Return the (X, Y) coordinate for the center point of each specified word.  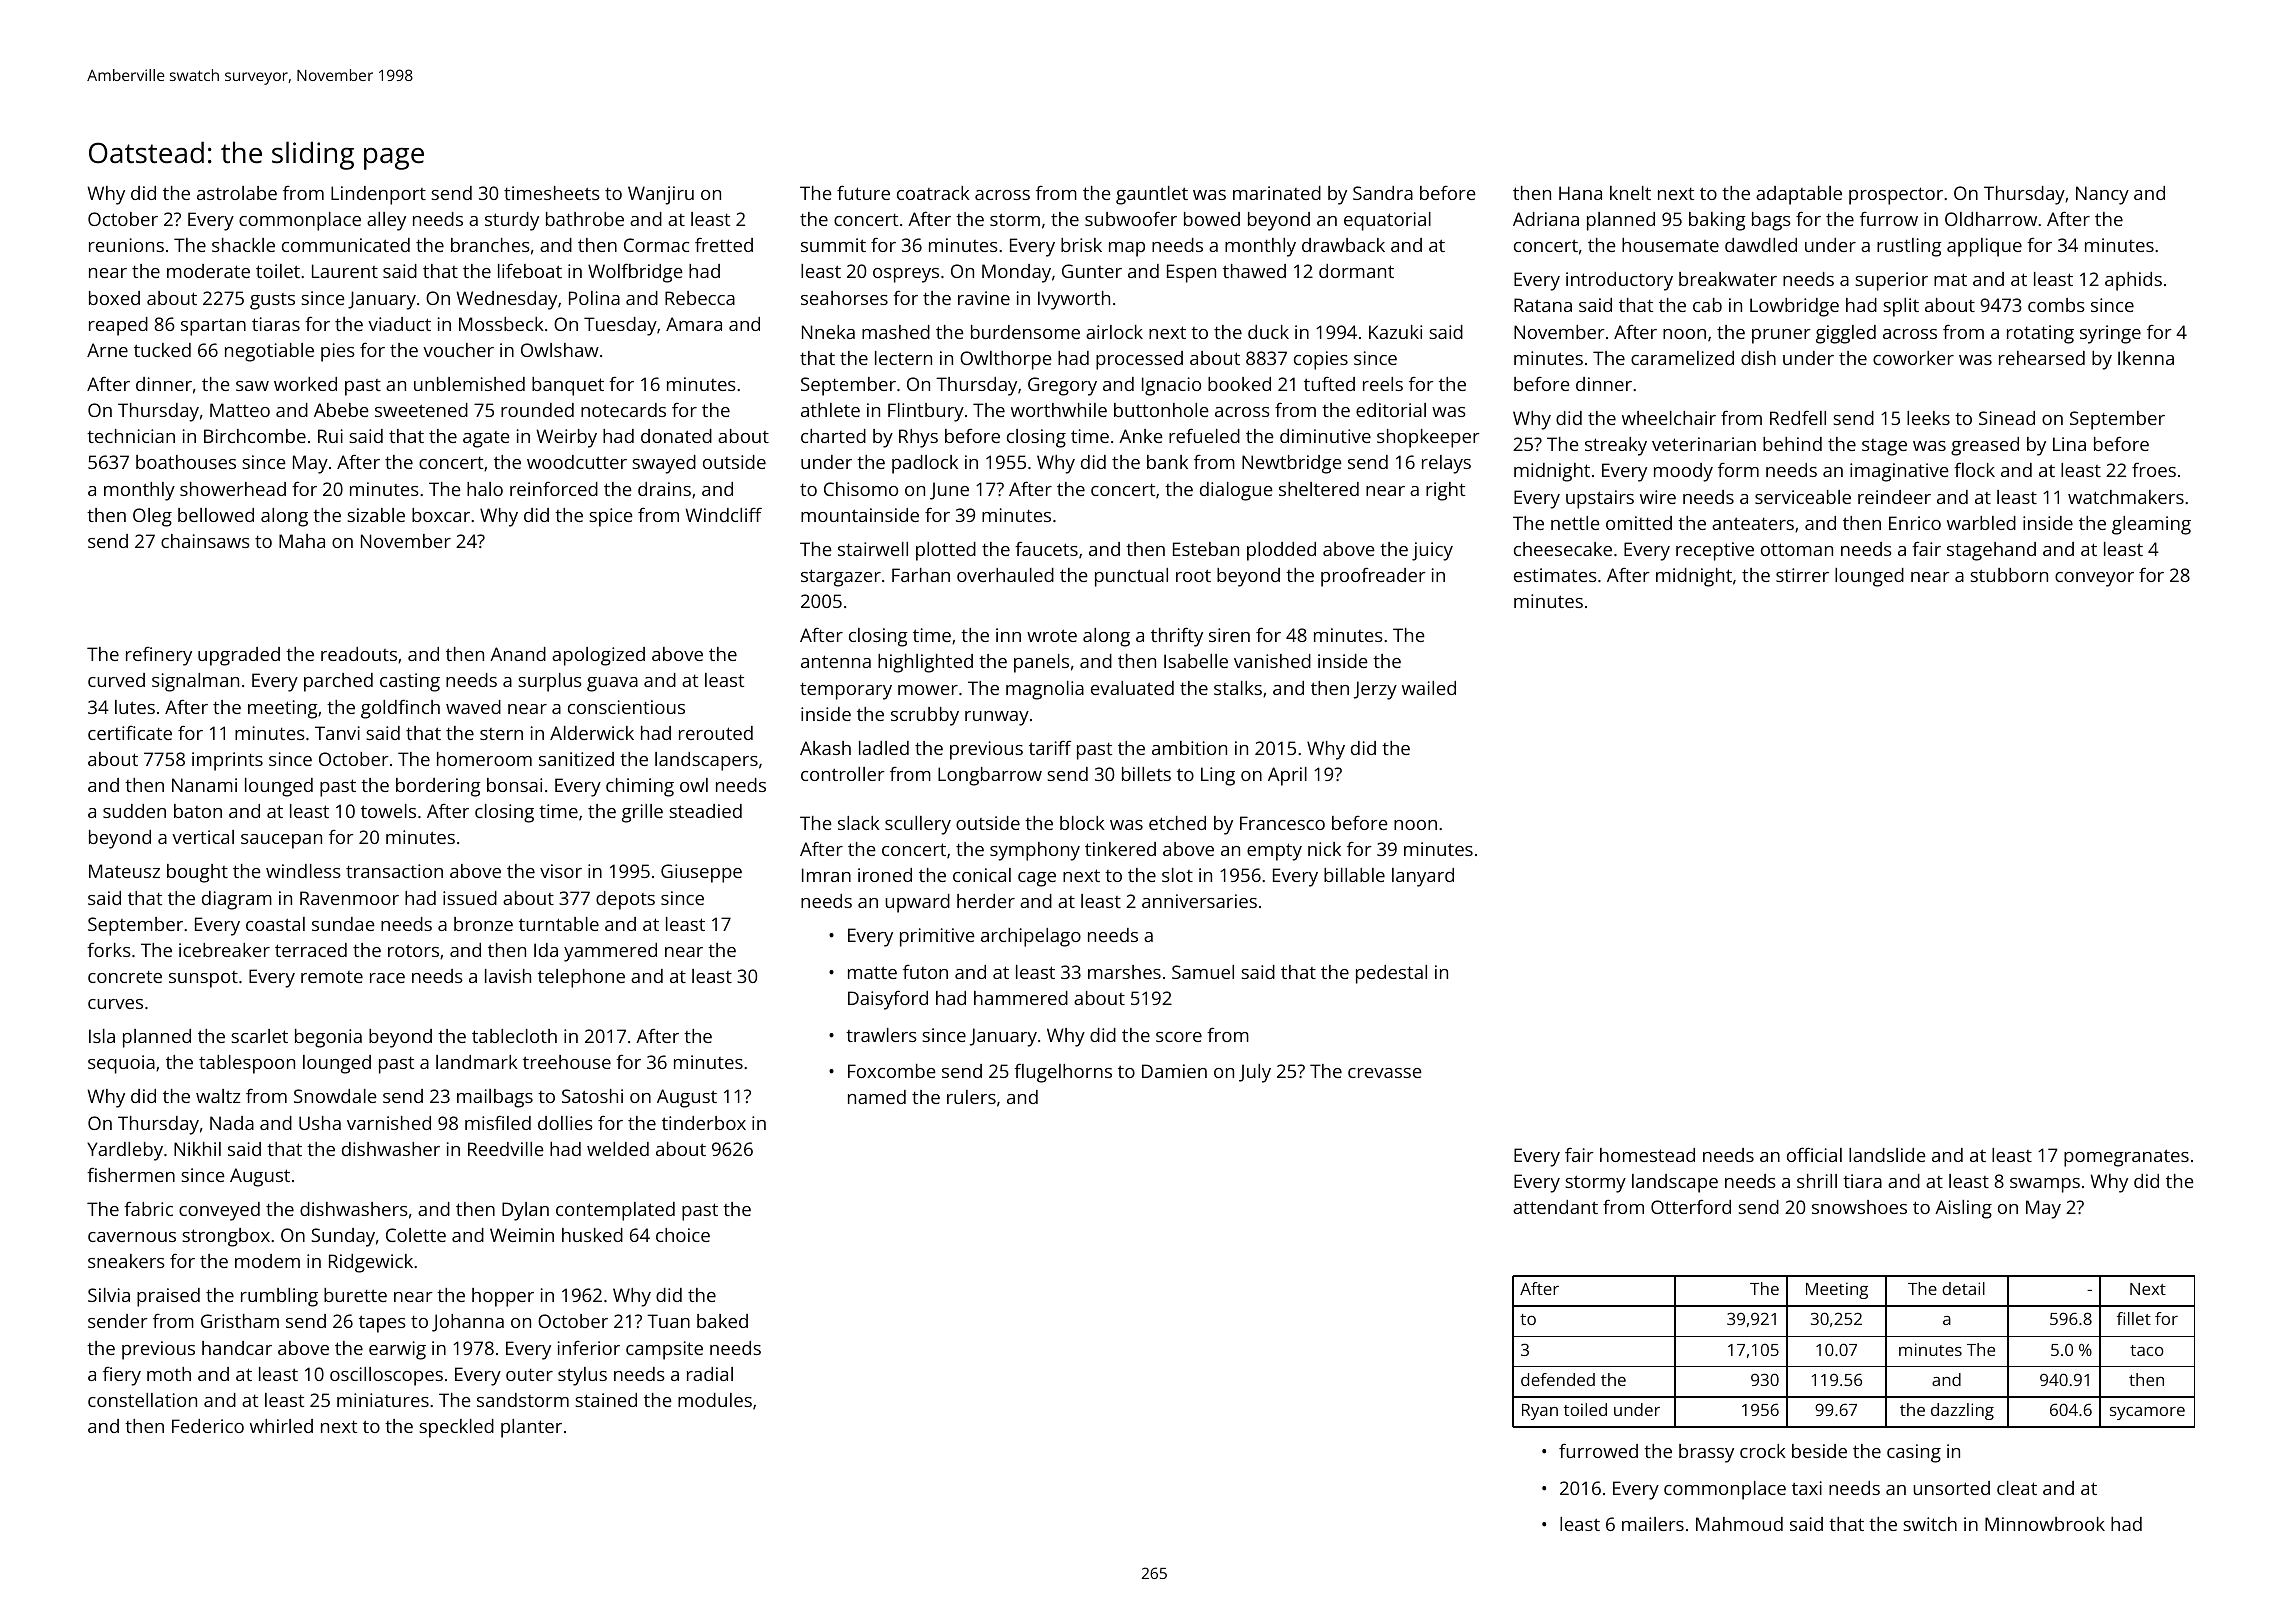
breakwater (1728, 279)
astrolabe (237, 193)
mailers (1653, 1524)
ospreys (906, 275)
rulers (971, 1097)
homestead (1647, 1155)
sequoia (121, 1064)
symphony (1035, 851)
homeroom (484, 759)
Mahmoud (1739, 1524)
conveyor (2094, 579)
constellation (142, 1400)
